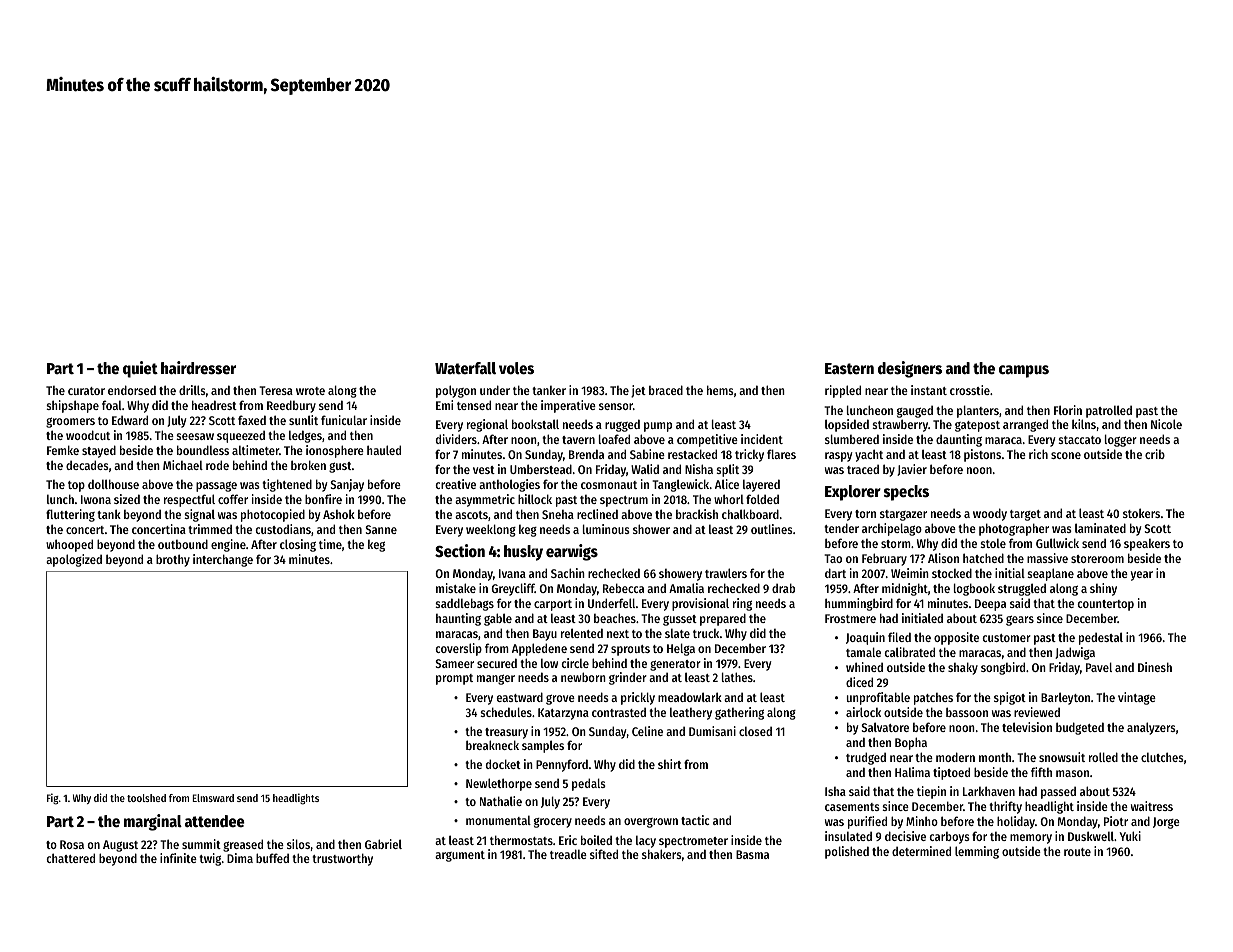 The image size is (1233, 952). Describe the element at coordinates (931, 792) in the screenshot. I see `tiepin` at that location.
